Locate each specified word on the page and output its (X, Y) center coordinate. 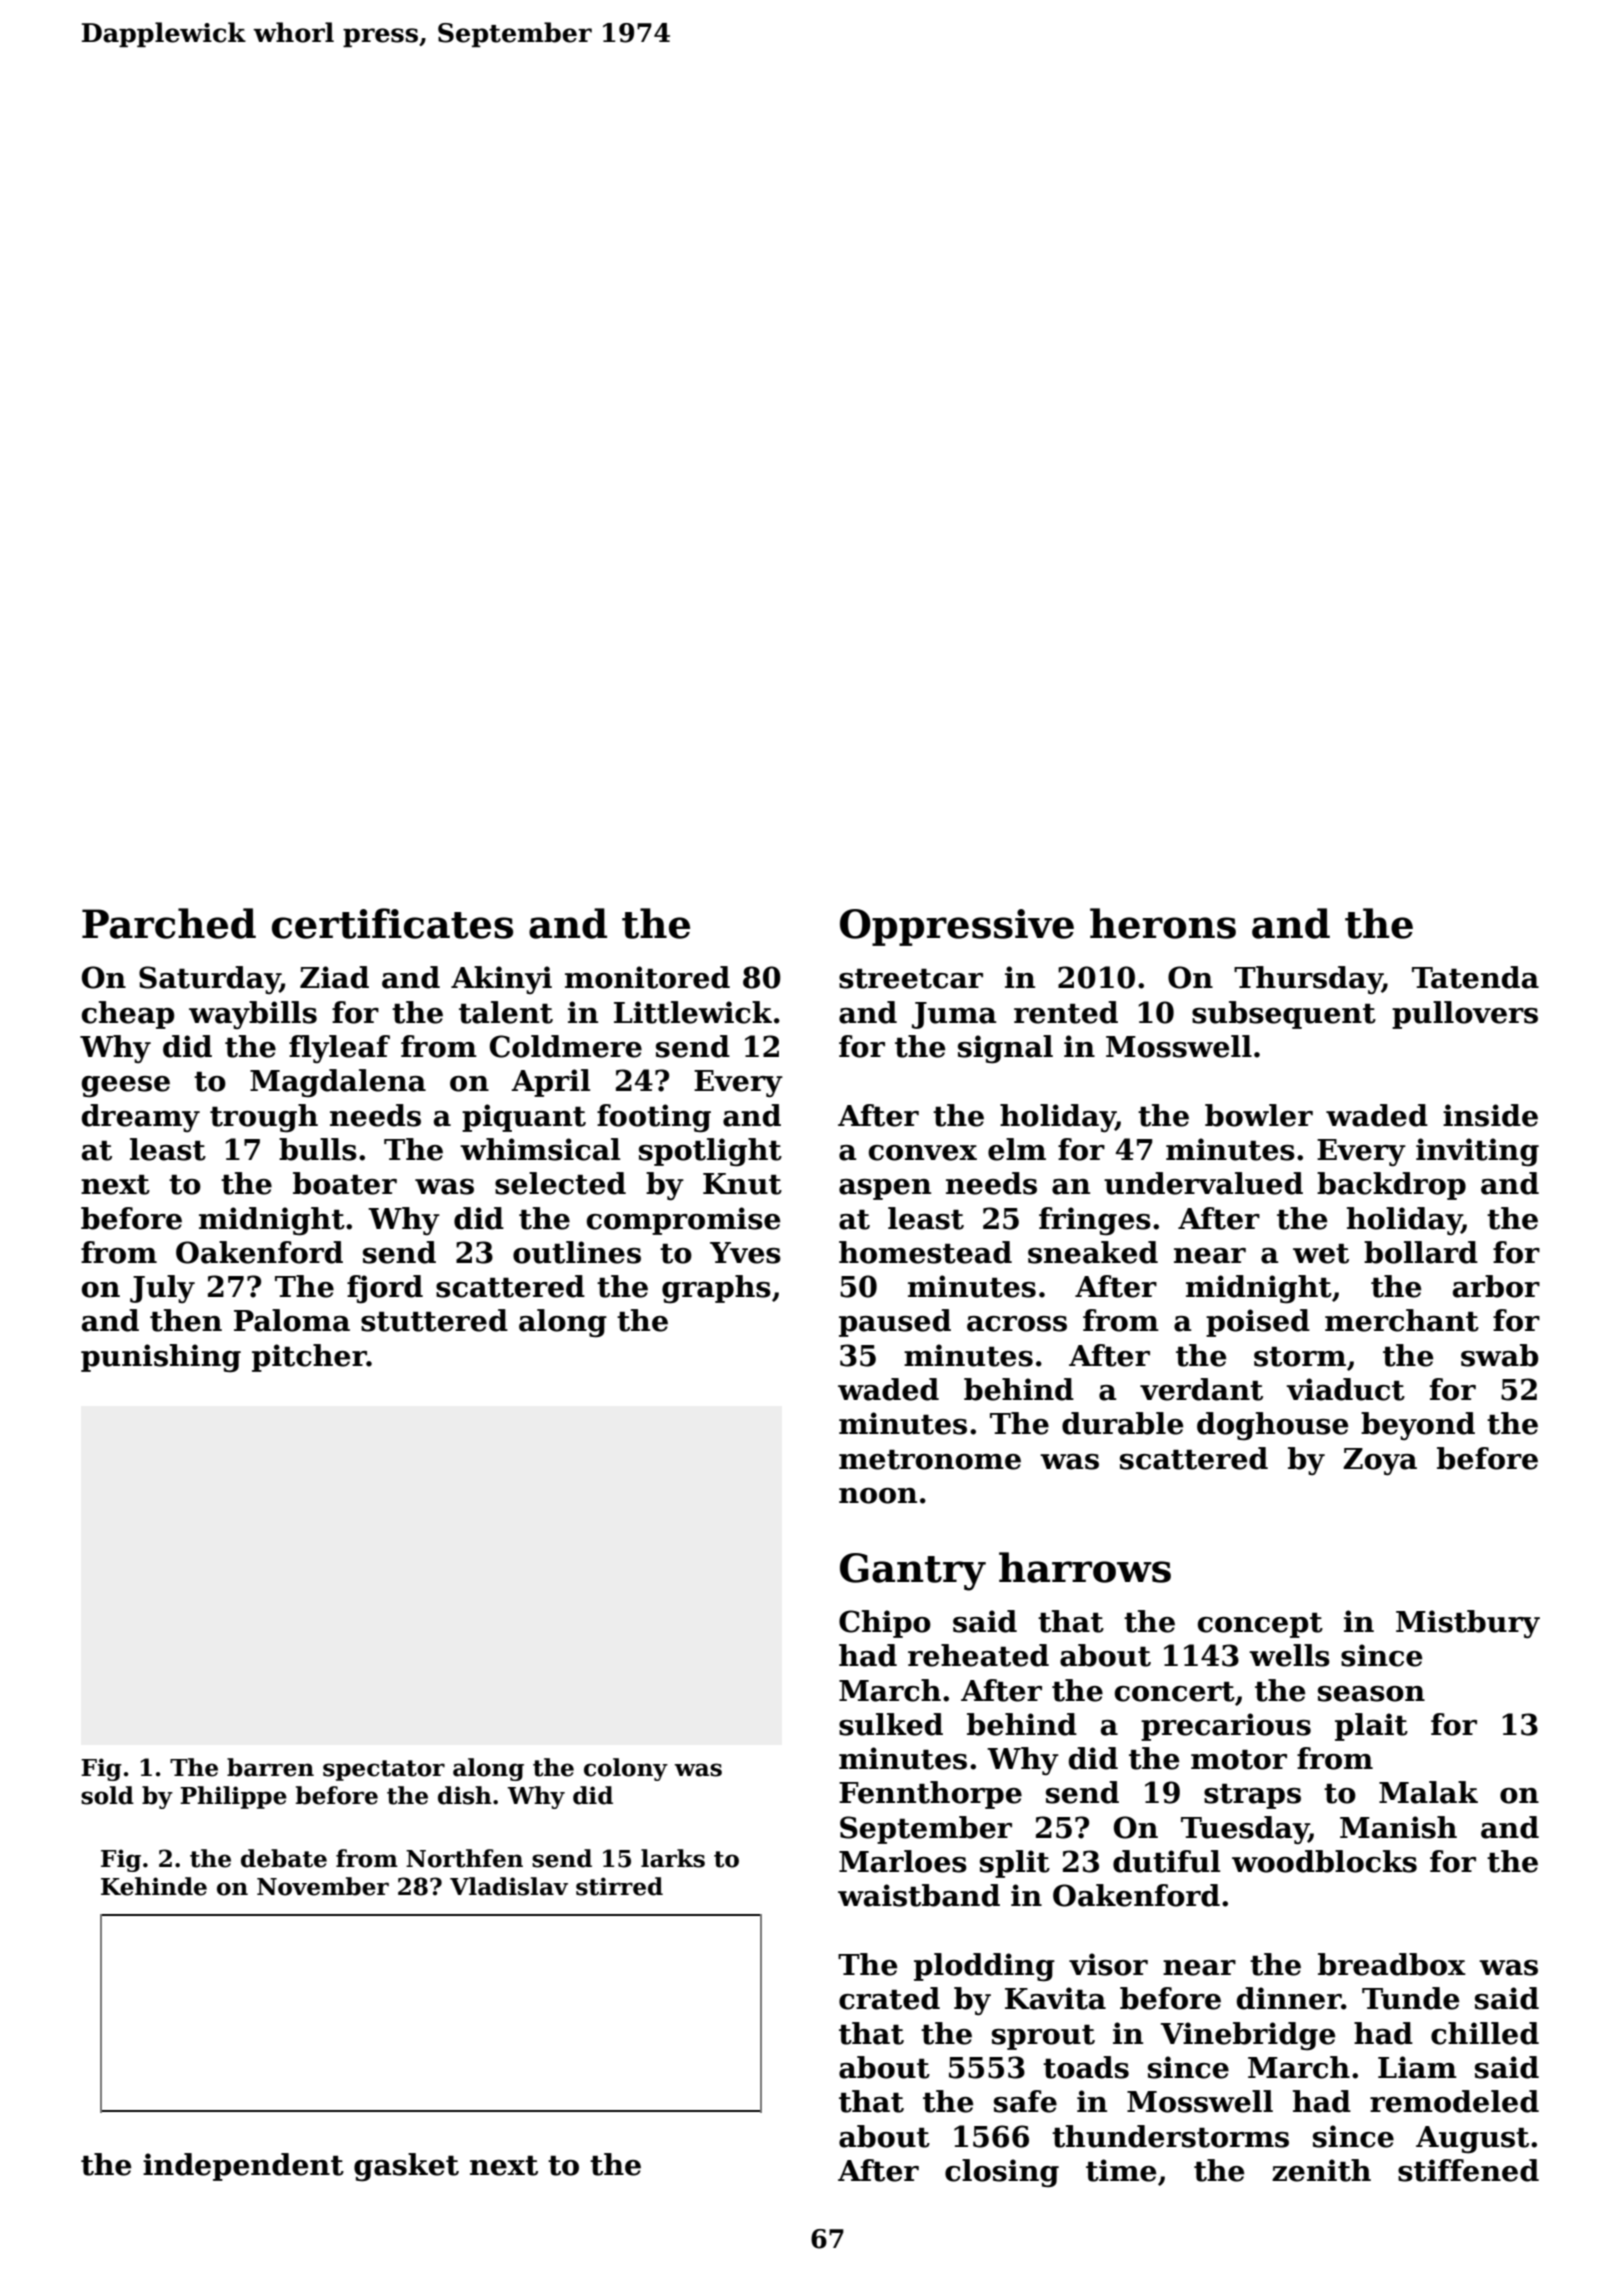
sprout (1043, 2037)
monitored (647, 977)
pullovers (1465, 1015)
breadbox (1392, 1964)
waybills (253, 1015)
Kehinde (154, 1886)
